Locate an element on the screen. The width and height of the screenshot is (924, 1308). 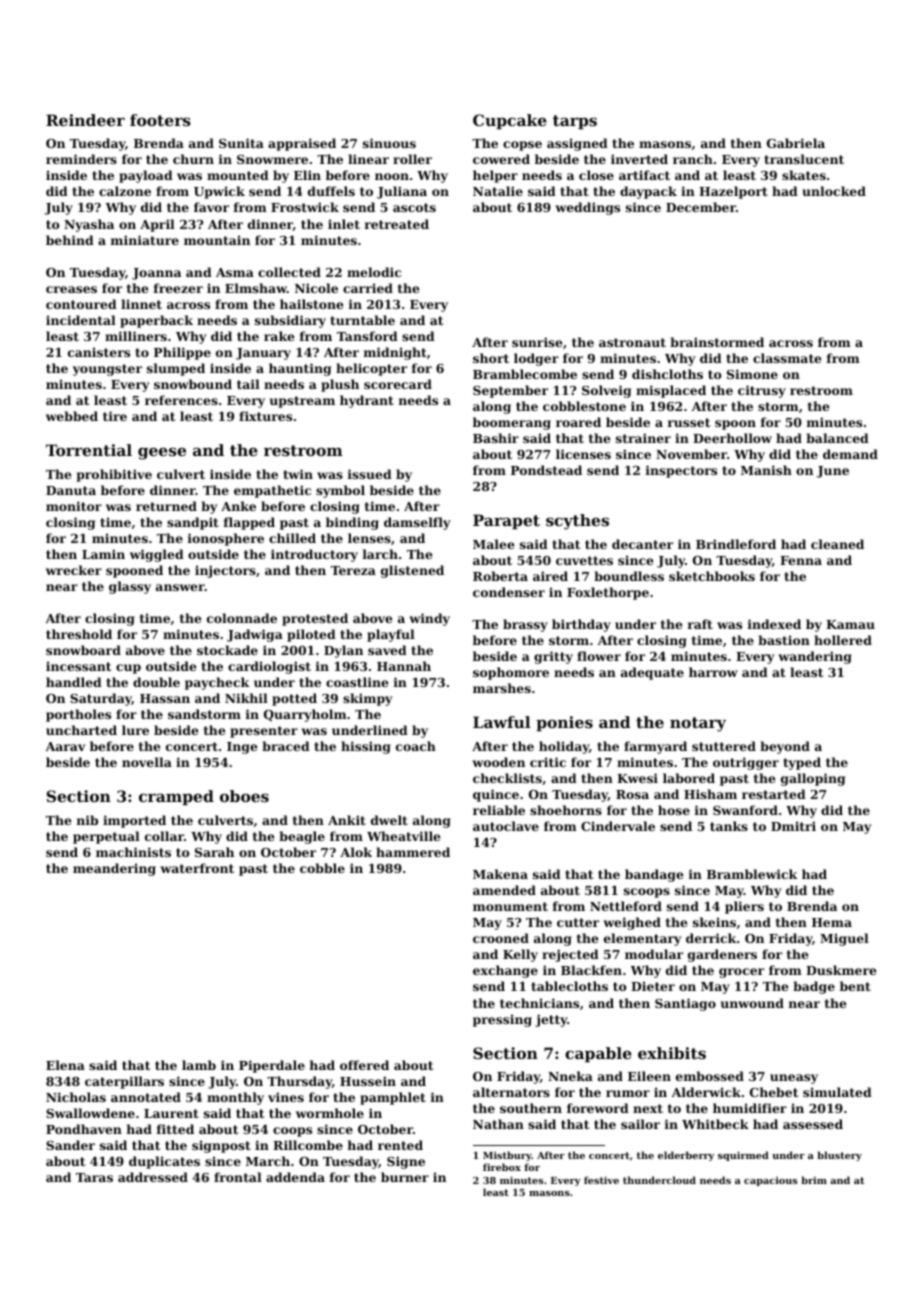
unlocked is located at coordinates (834, 191).
